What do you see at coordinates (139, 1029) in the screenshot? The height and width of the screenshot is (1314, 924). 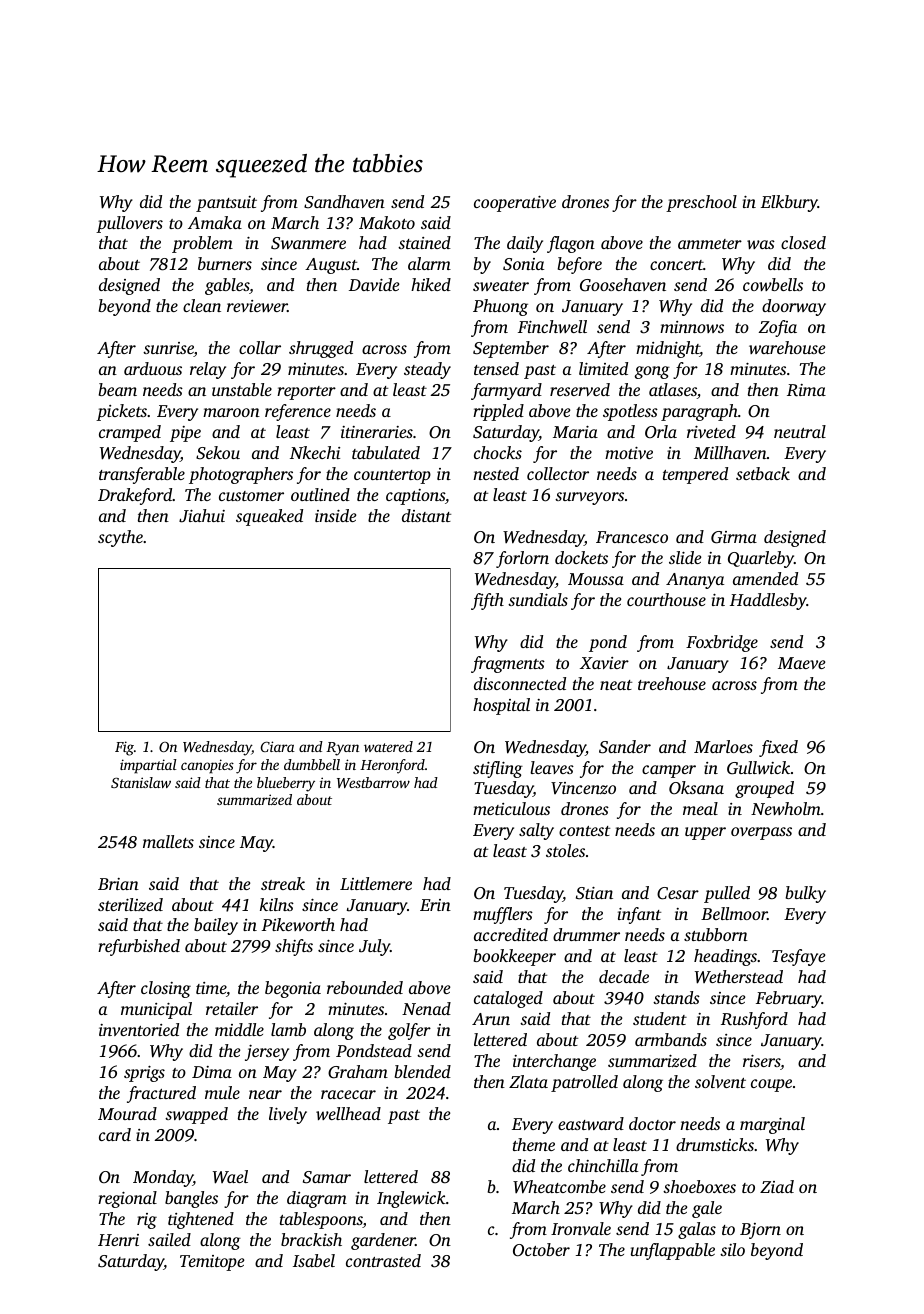 I see `inventoried` at bounding box center [139, 1029].
